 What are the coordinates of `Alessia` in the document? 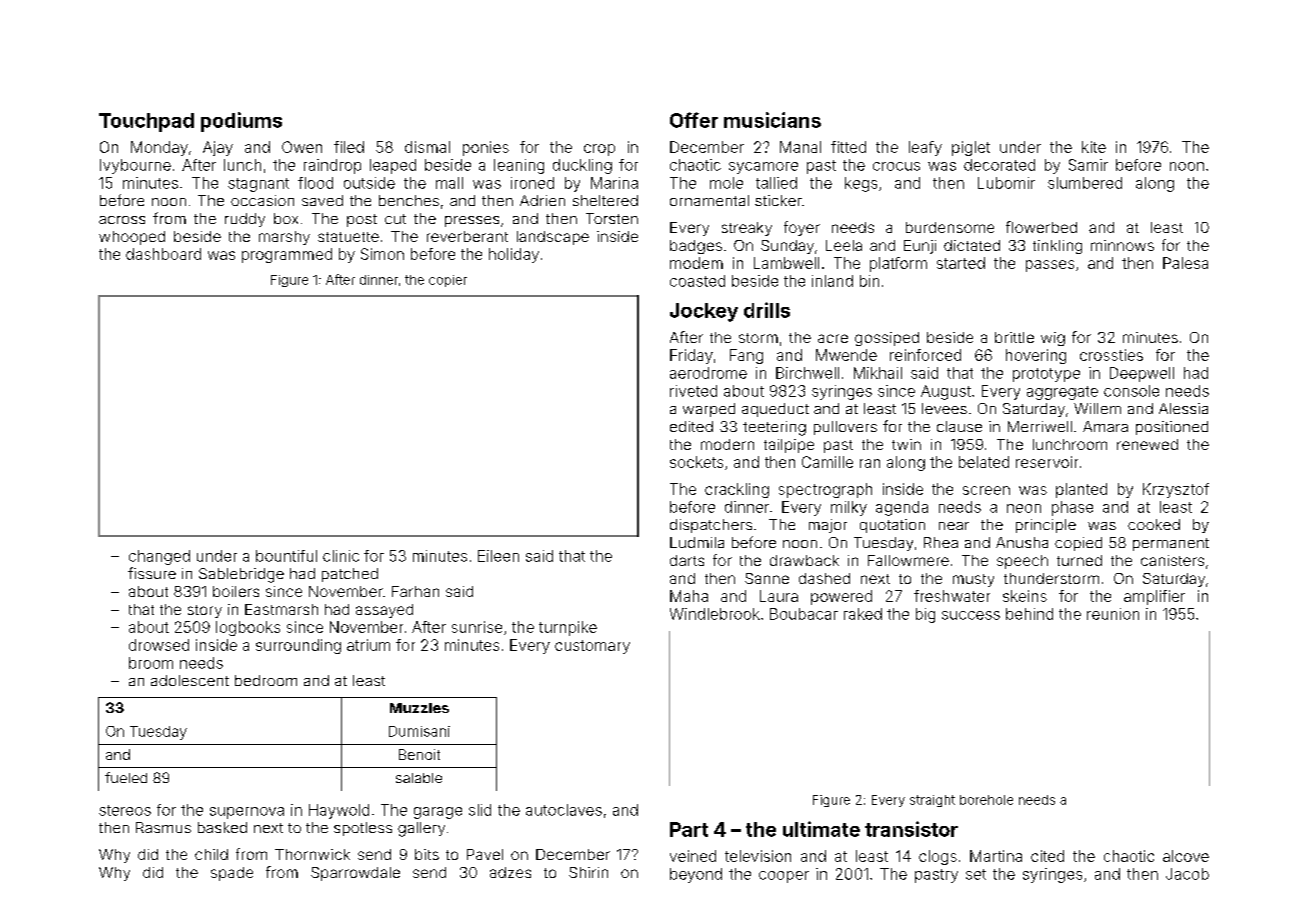 It's located at (1183, 408).
